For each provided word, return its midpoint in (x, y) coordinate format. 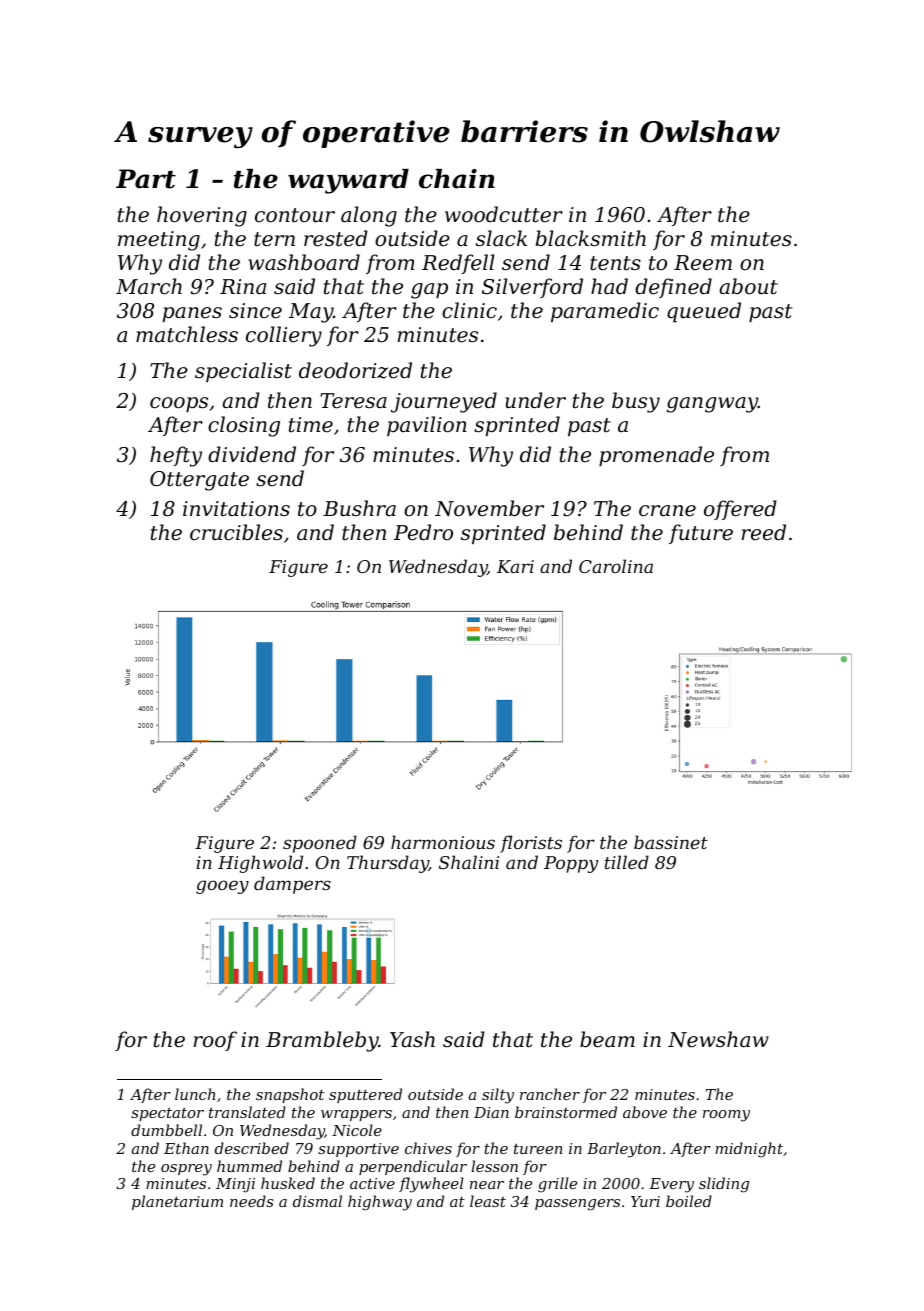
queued (704, 312)
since (255, 311)
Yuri (645, 1201)
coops (179, 404)
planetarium (177, 1202)
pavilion (427, 426)
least (488, 1201)
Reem (703, 263)
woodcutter (504, 214)
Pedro (423, 532)
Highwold (260, 864)
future (701, 534)
